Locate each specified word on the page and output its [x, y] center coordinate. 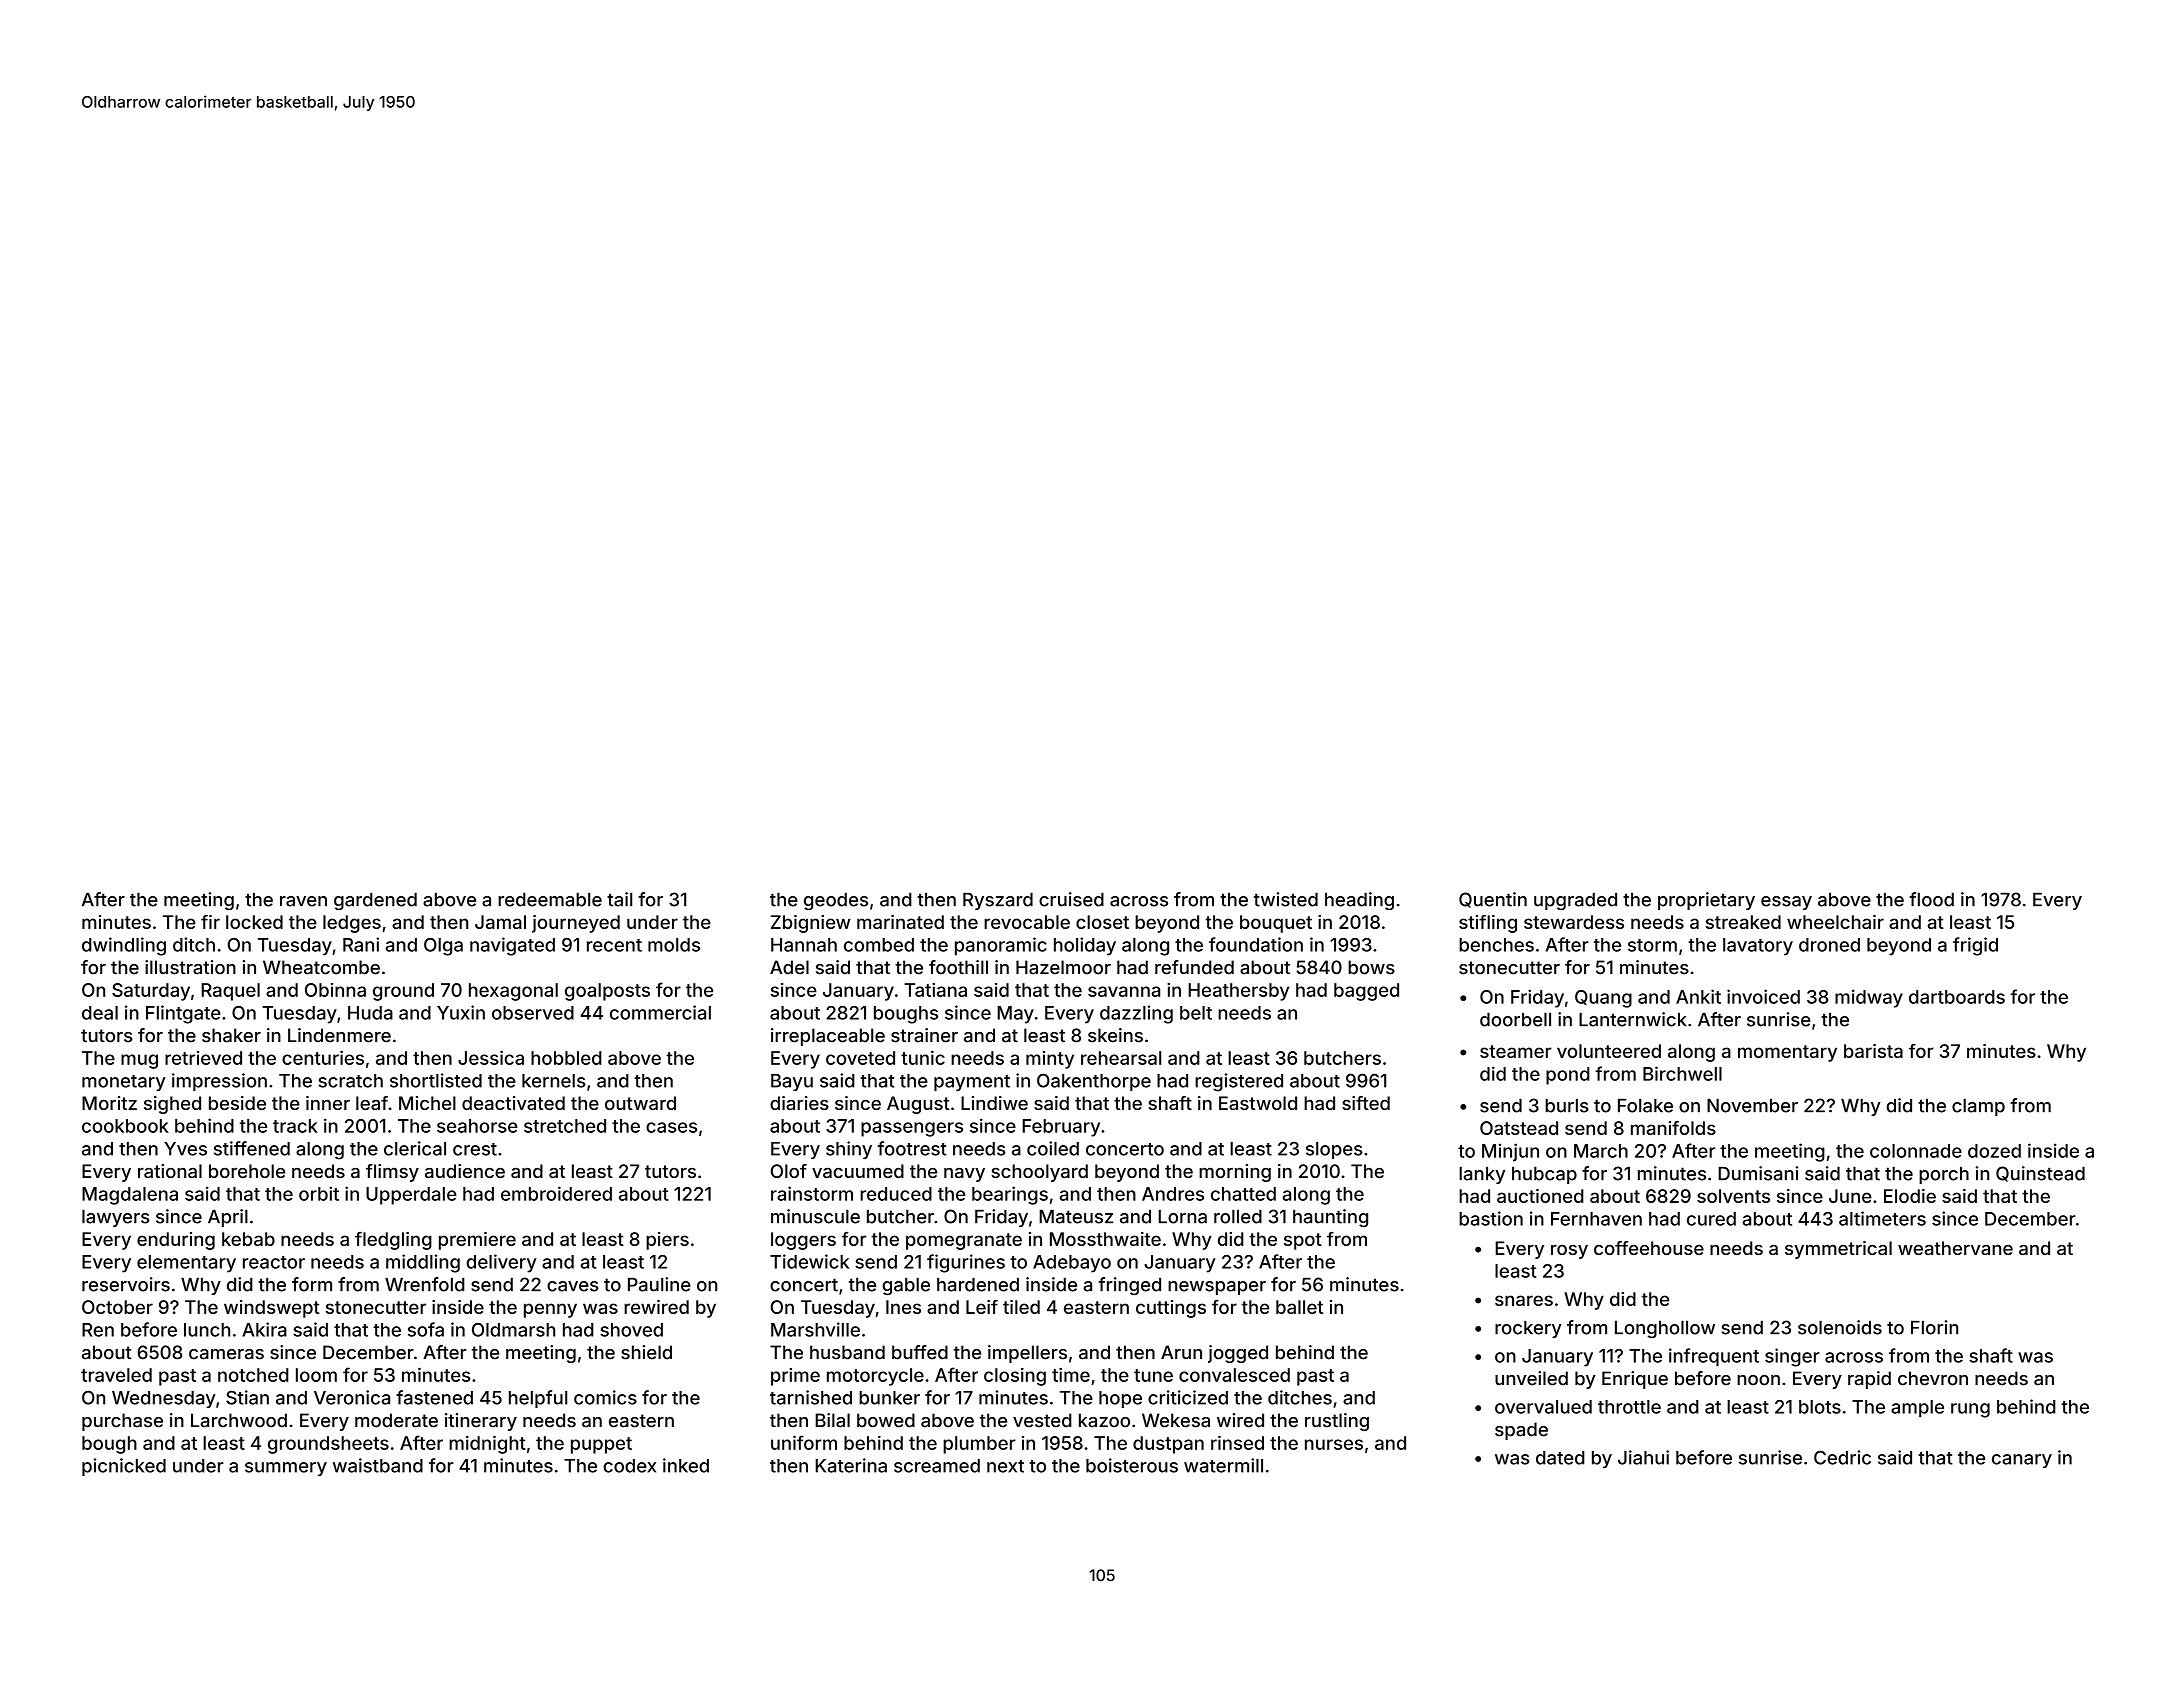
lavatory [1758, 947]
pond [1568, 1076]
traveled [116, 1375]
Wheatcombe [321, 967]
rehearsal [1121, 1058]
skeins [1115, 1035]
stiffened [252, 1148]
